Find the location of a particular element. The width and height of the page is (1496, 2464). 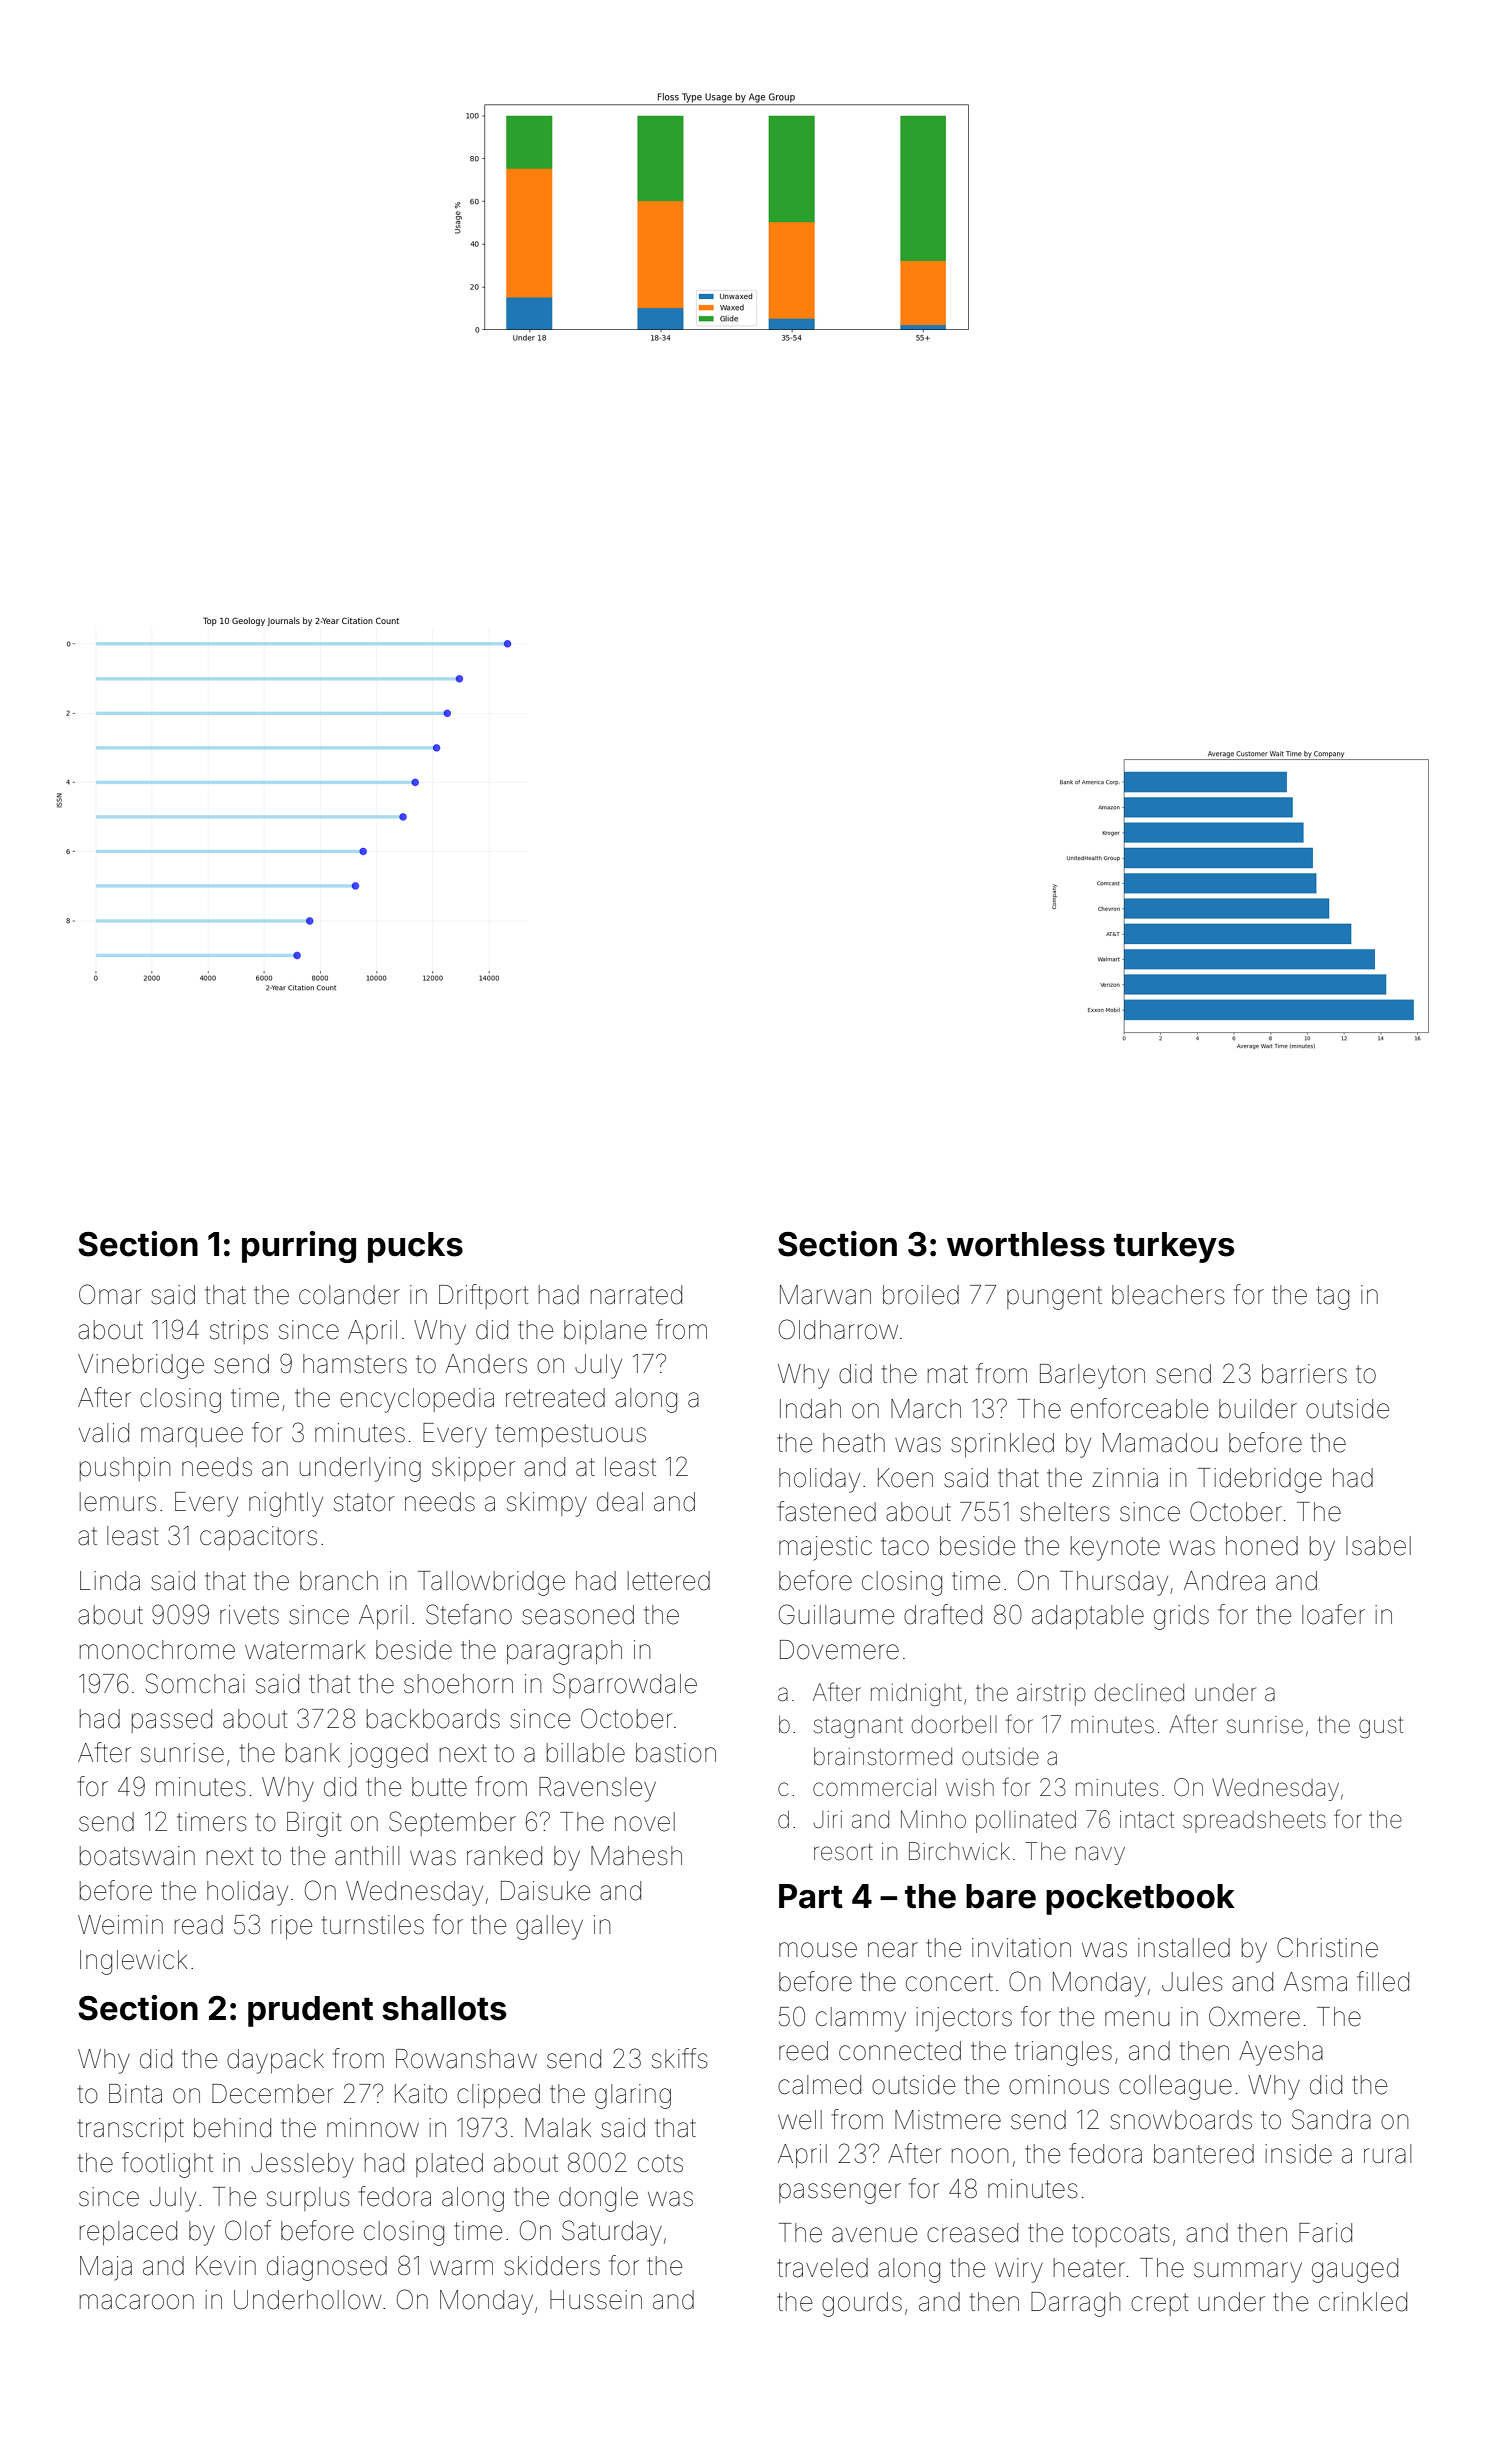

Marwan is located at coordinates (825, 1295).
